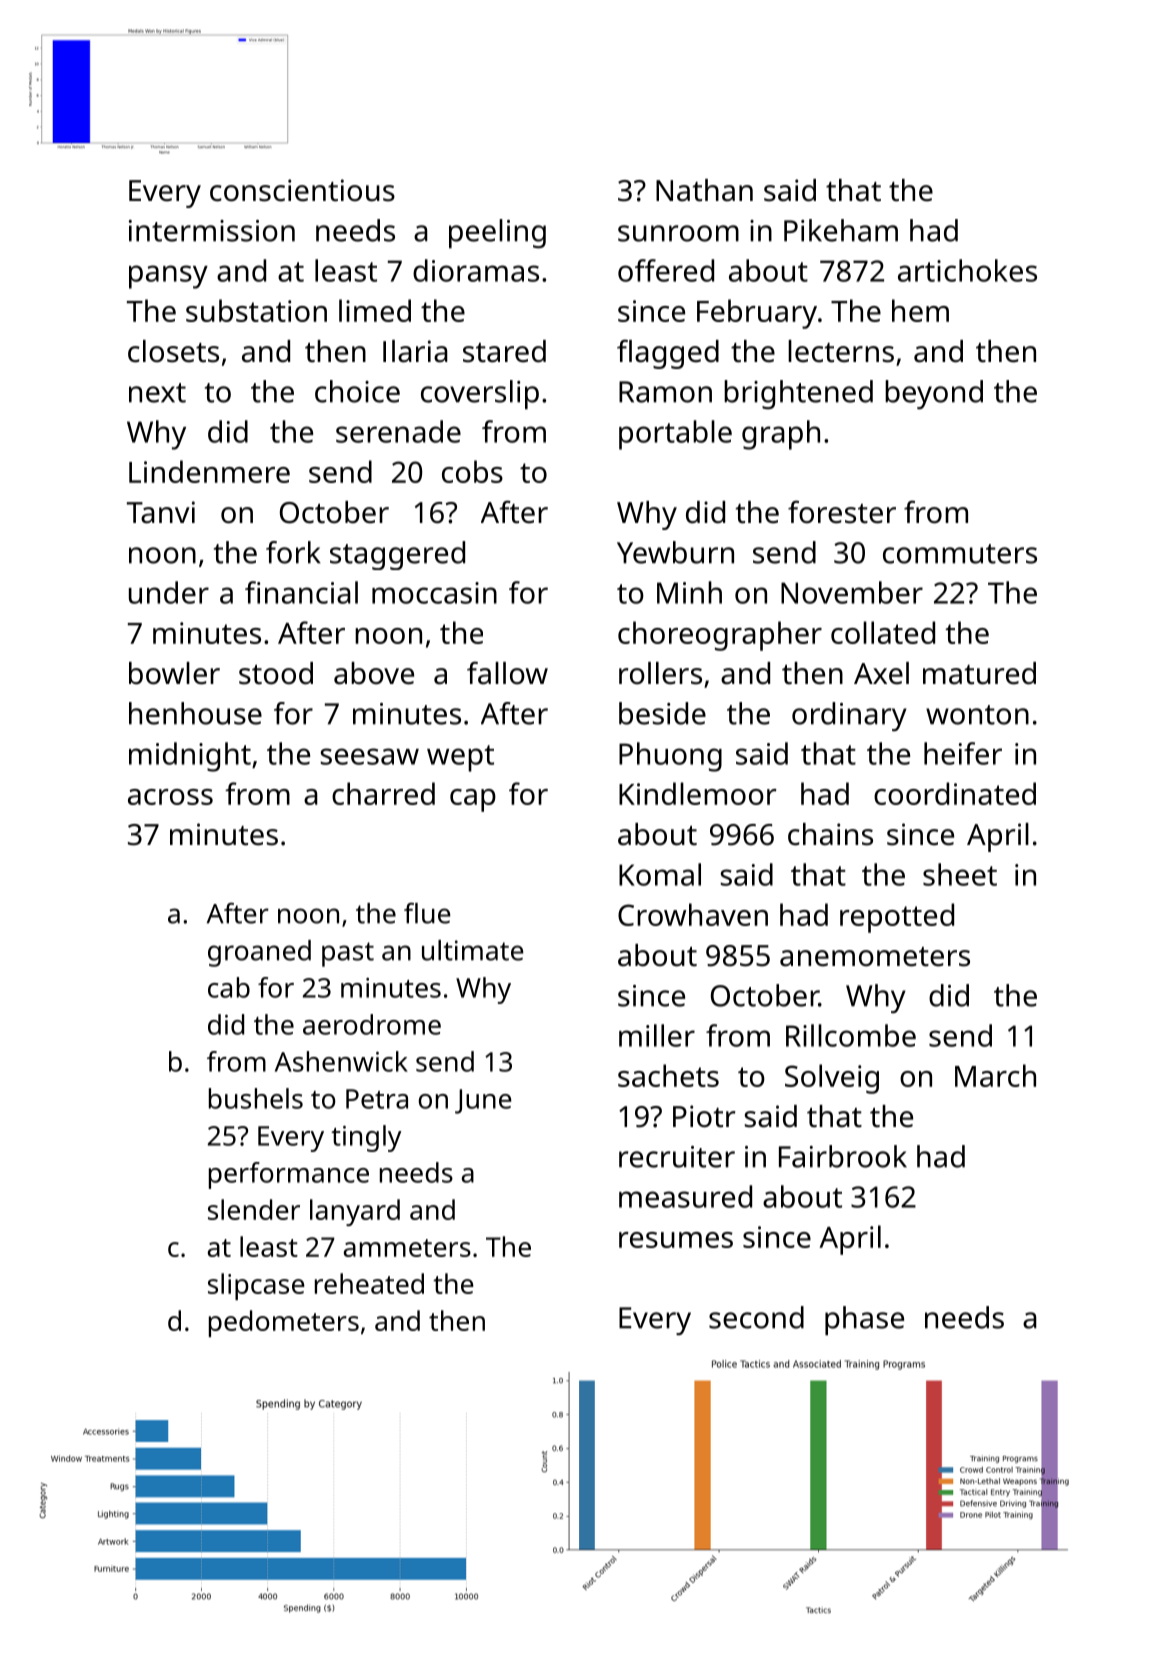 The width and height of the screenshot is (1165, 1654). Describe the element at coordinates (660, 673) in the screenshot. I see `rollers` at that location.
